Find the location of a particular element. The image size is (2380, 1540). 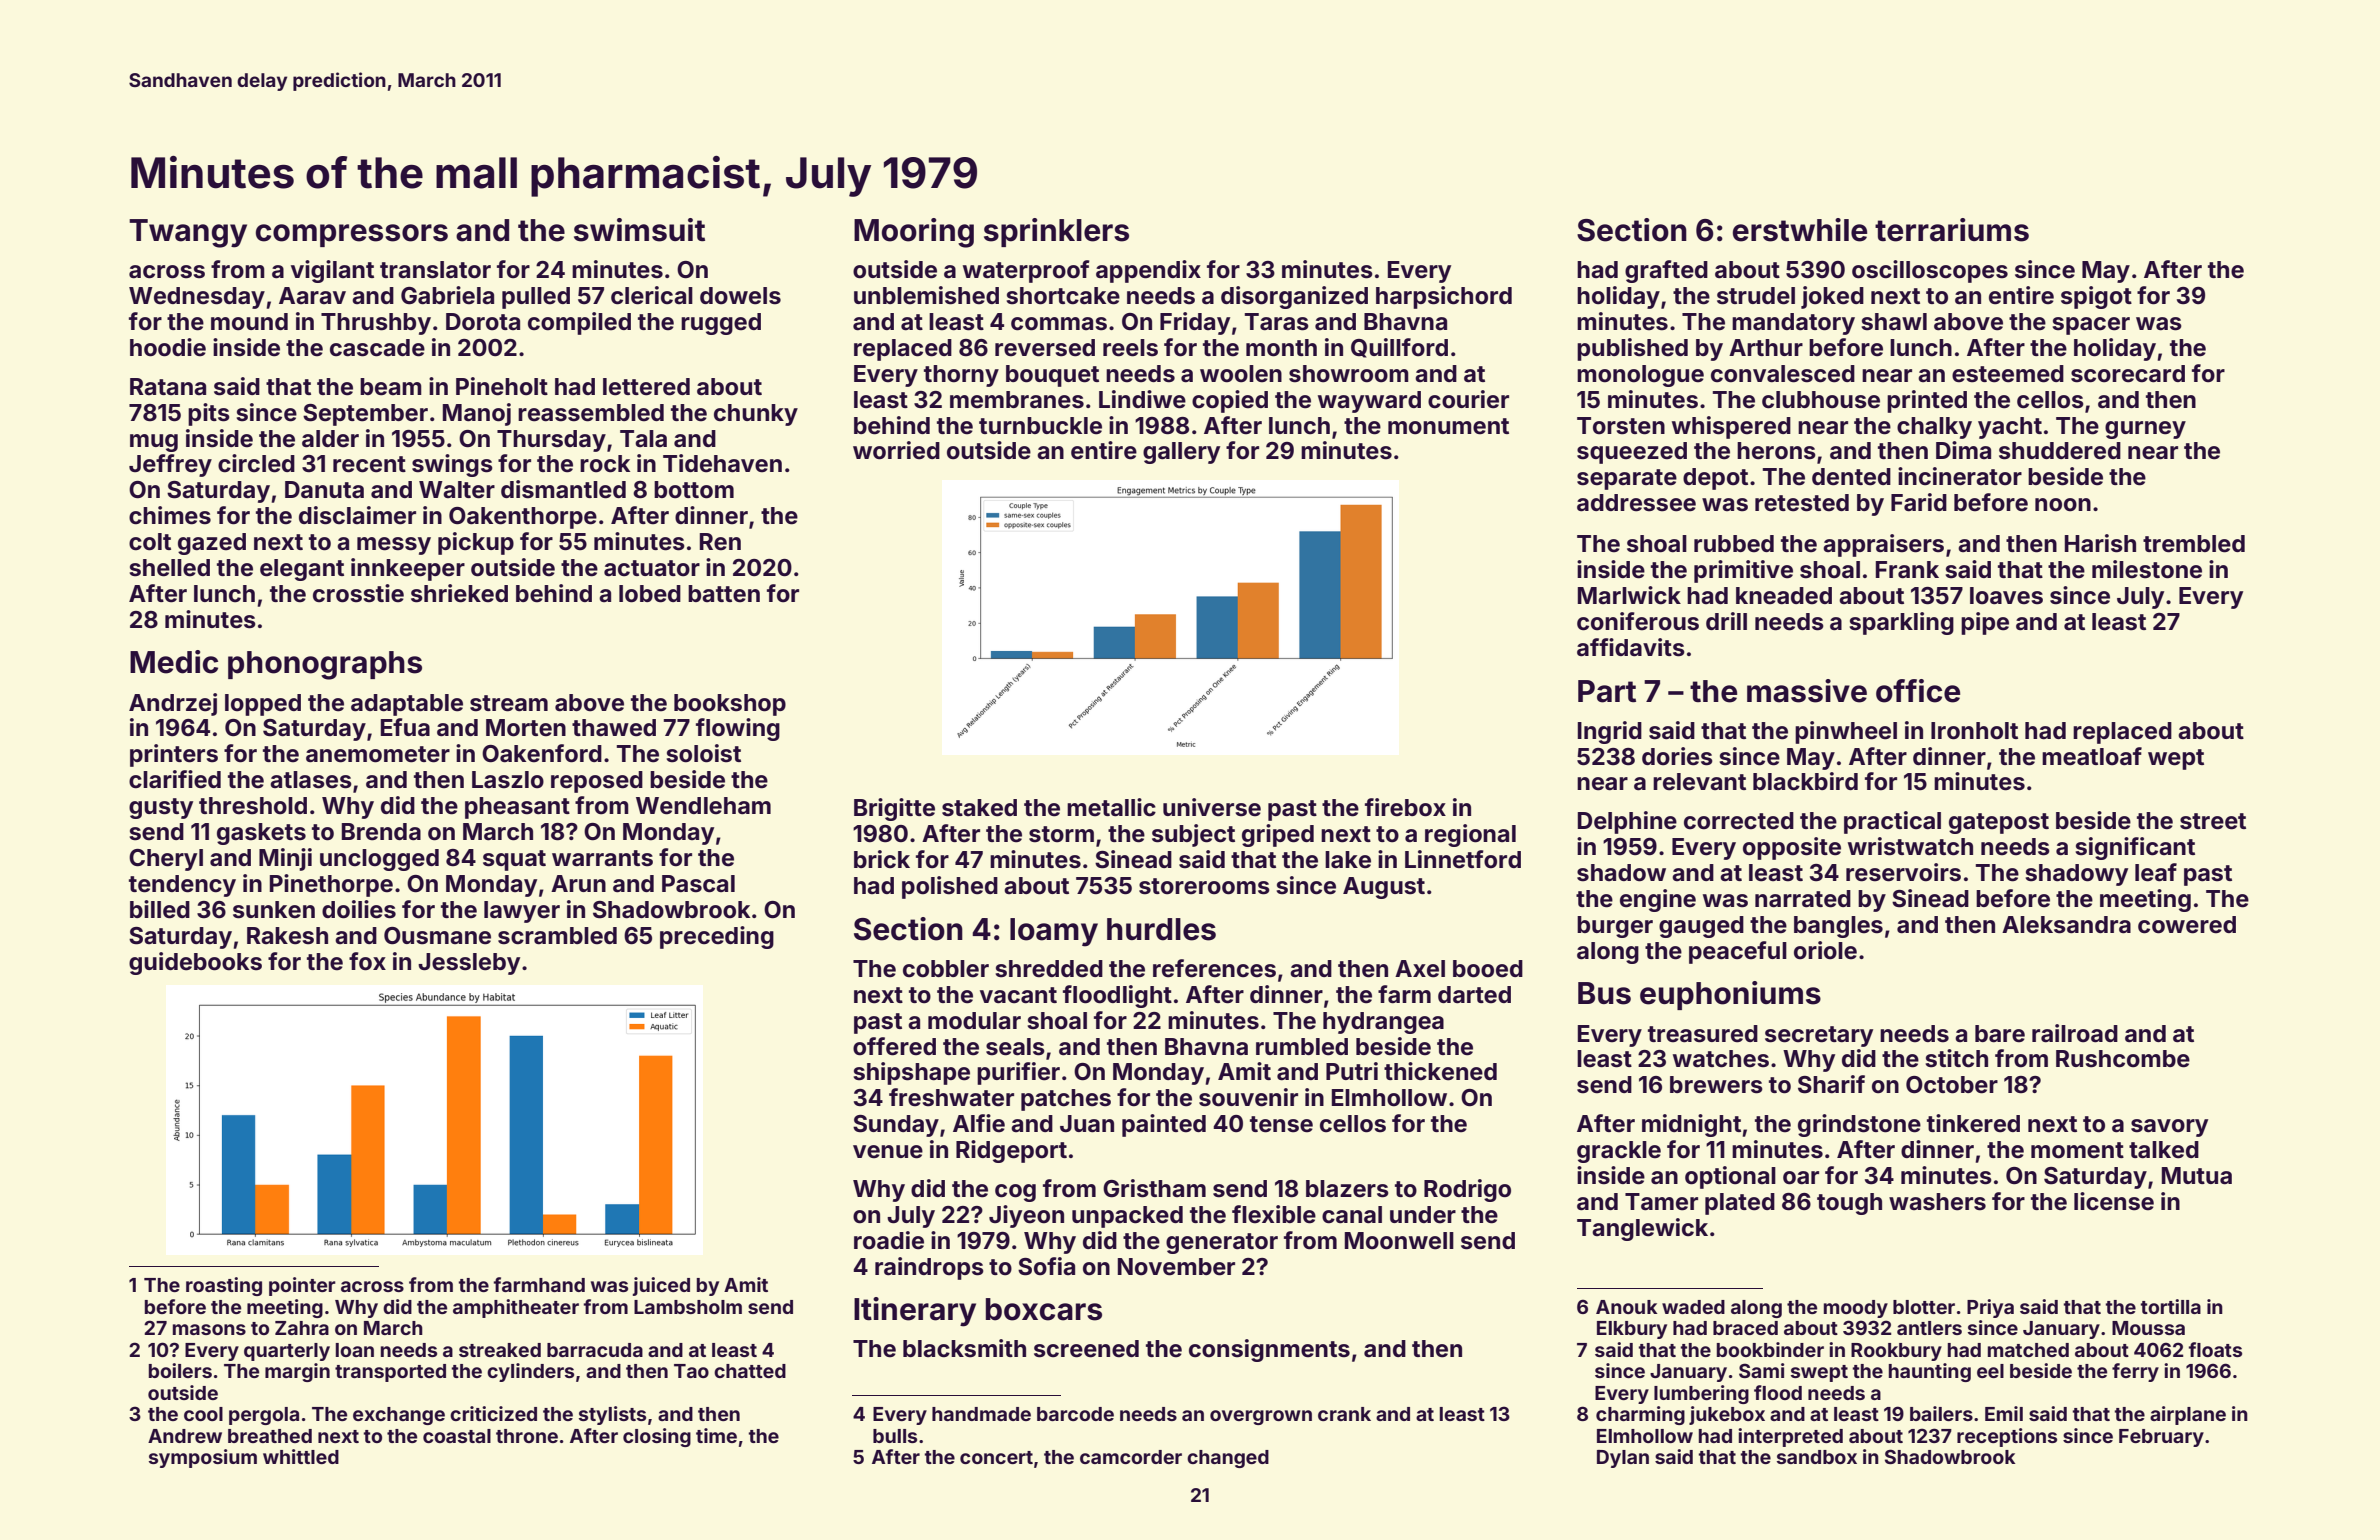

trembled is located at coordinates (2194, 544).
